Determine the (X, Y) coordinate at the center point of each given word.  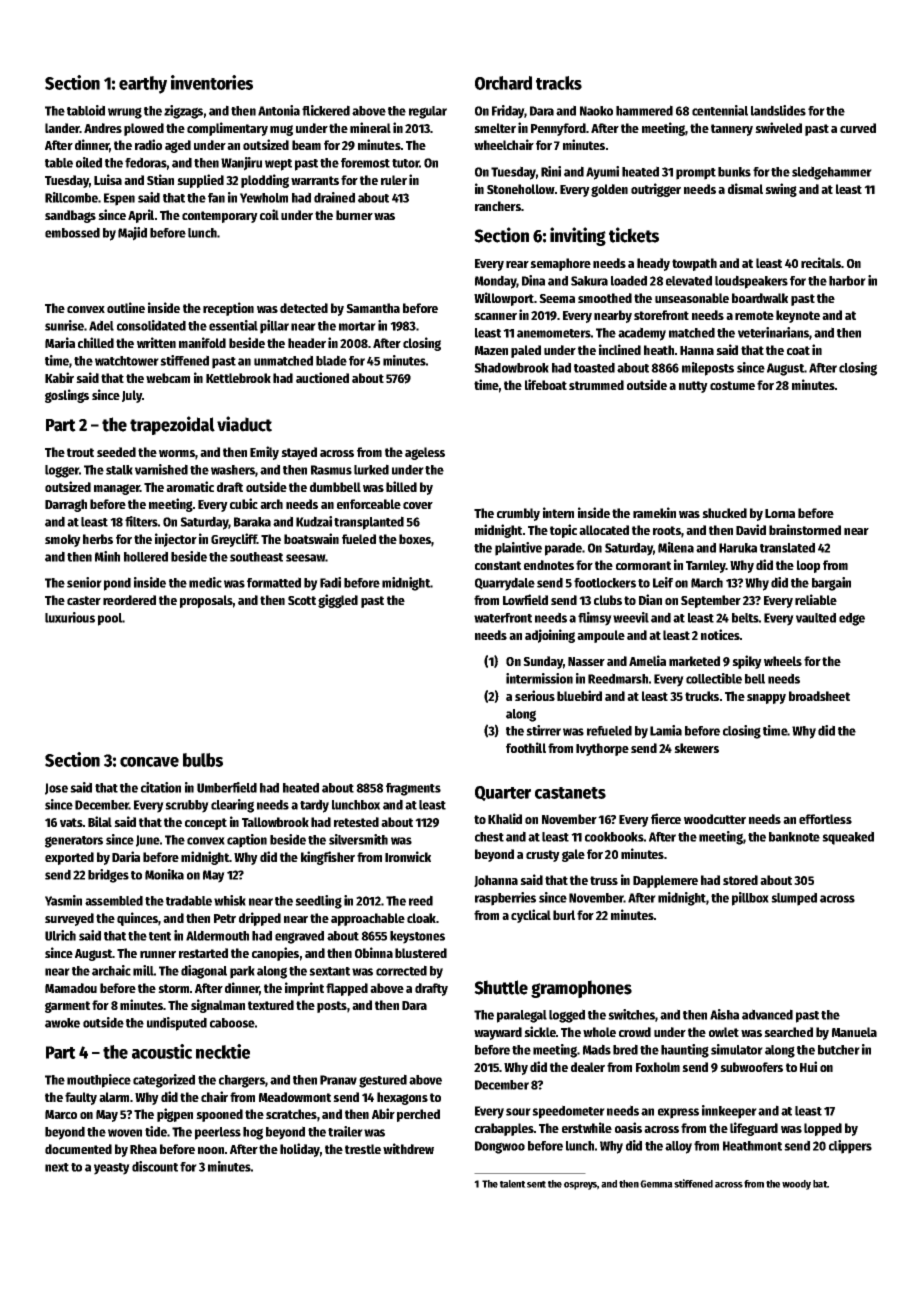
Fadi (330, 582)
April (141, 216)
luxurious (70, 617)
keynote (798, 316)
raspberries (505, 899)
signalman (218, 1006)
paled (526, 351)
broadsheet (819, 696)
